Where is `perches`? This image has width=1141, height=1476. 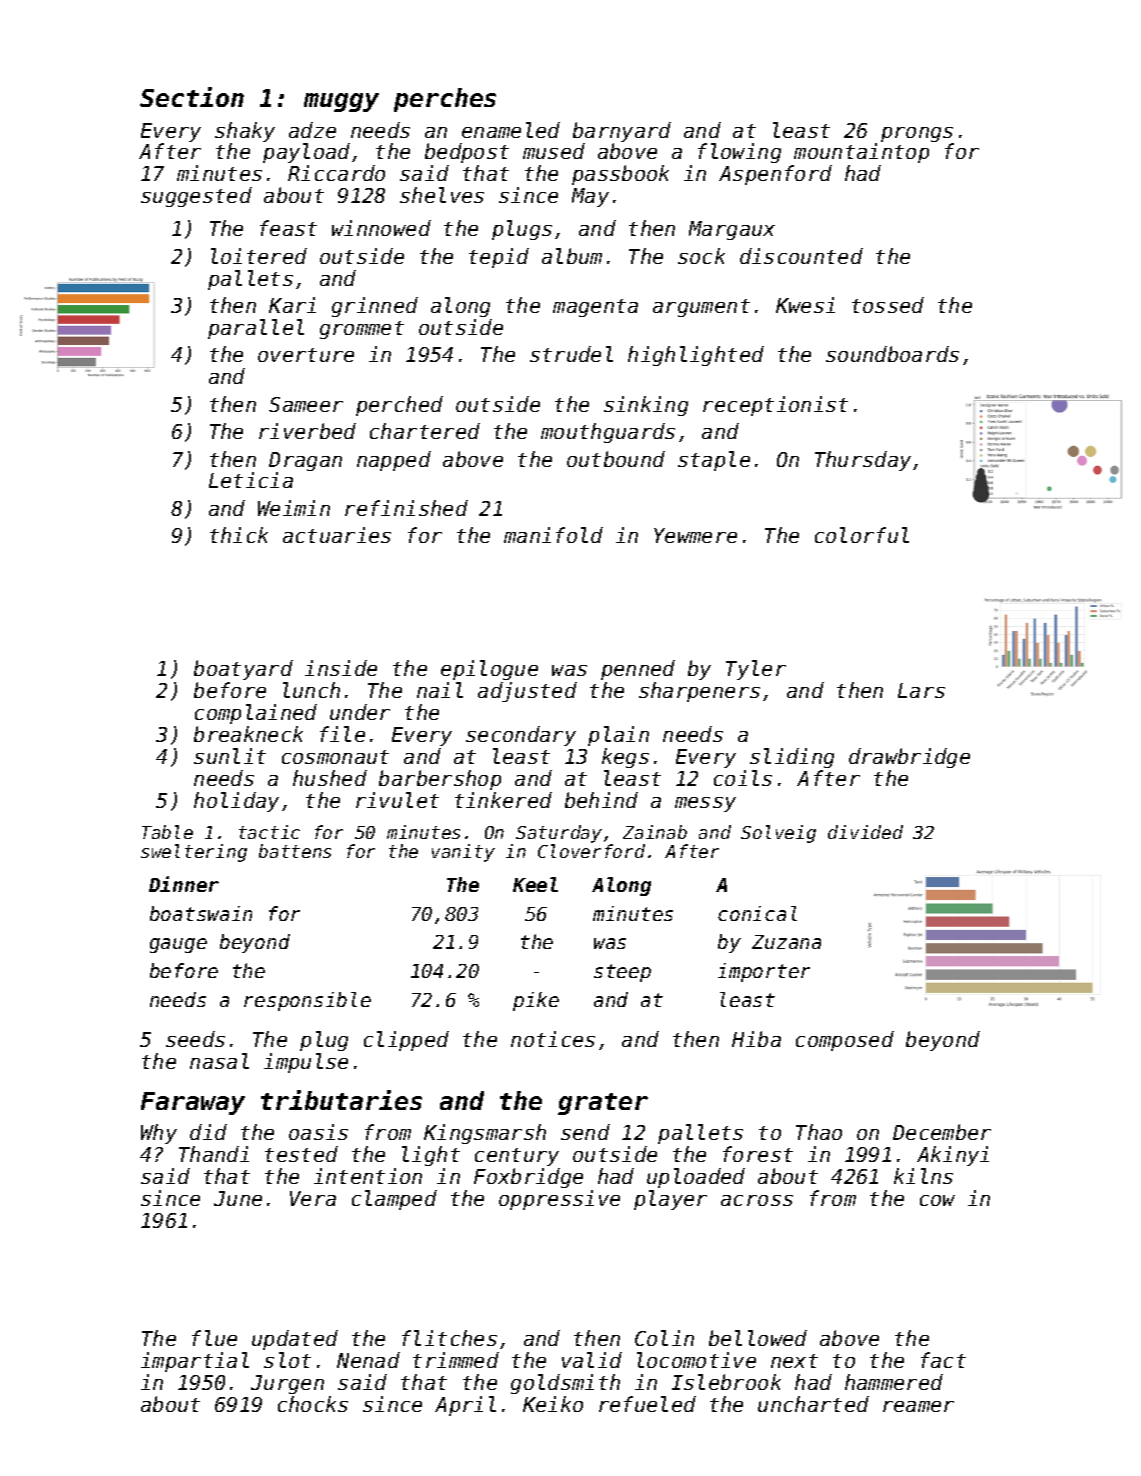 perches is located at coordinates (445, 100).
